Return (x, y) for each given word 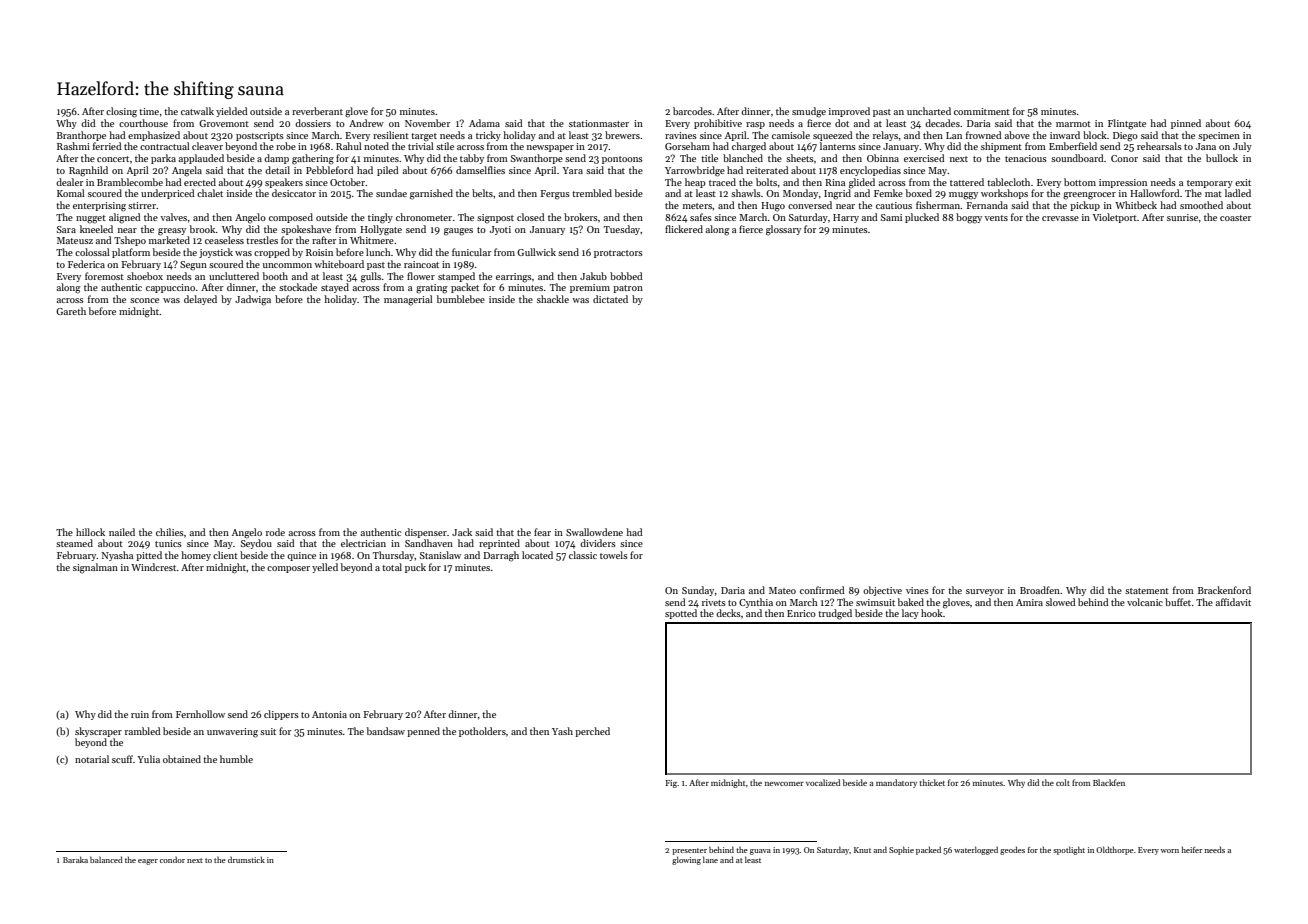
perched (592, 732)
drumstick (246, 859)
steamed (74, 543)
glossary (783, 230)
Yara (572, 170)
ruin (140, 714)
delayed (200, 300)
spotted (681, 614)
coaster (1235, 218)
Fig (671, 784)
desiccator (294, 193)
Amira (1029, 602)
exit (1243, 182)
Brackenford (1224, 590)
